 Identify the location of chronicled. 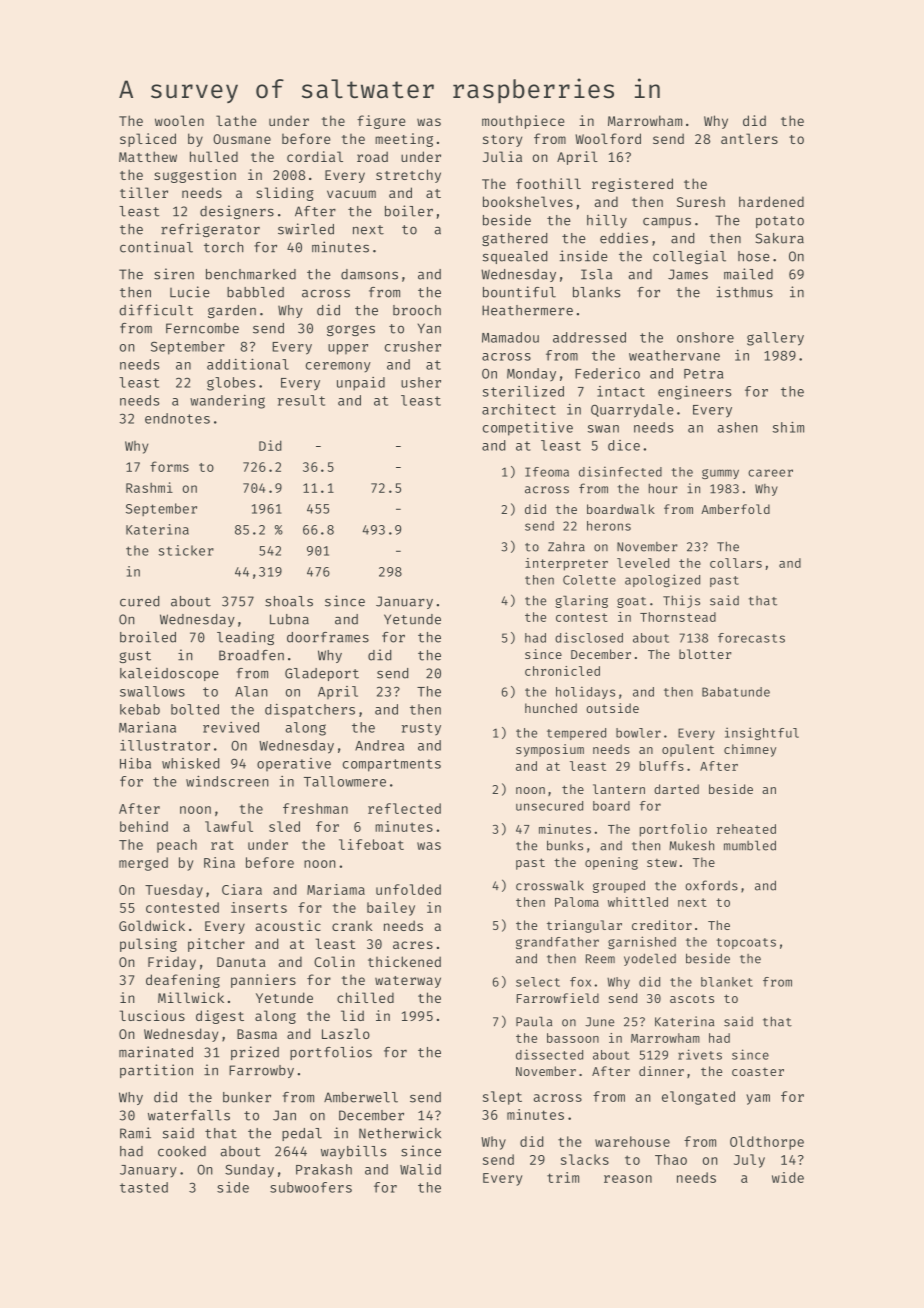
(562, 671).
